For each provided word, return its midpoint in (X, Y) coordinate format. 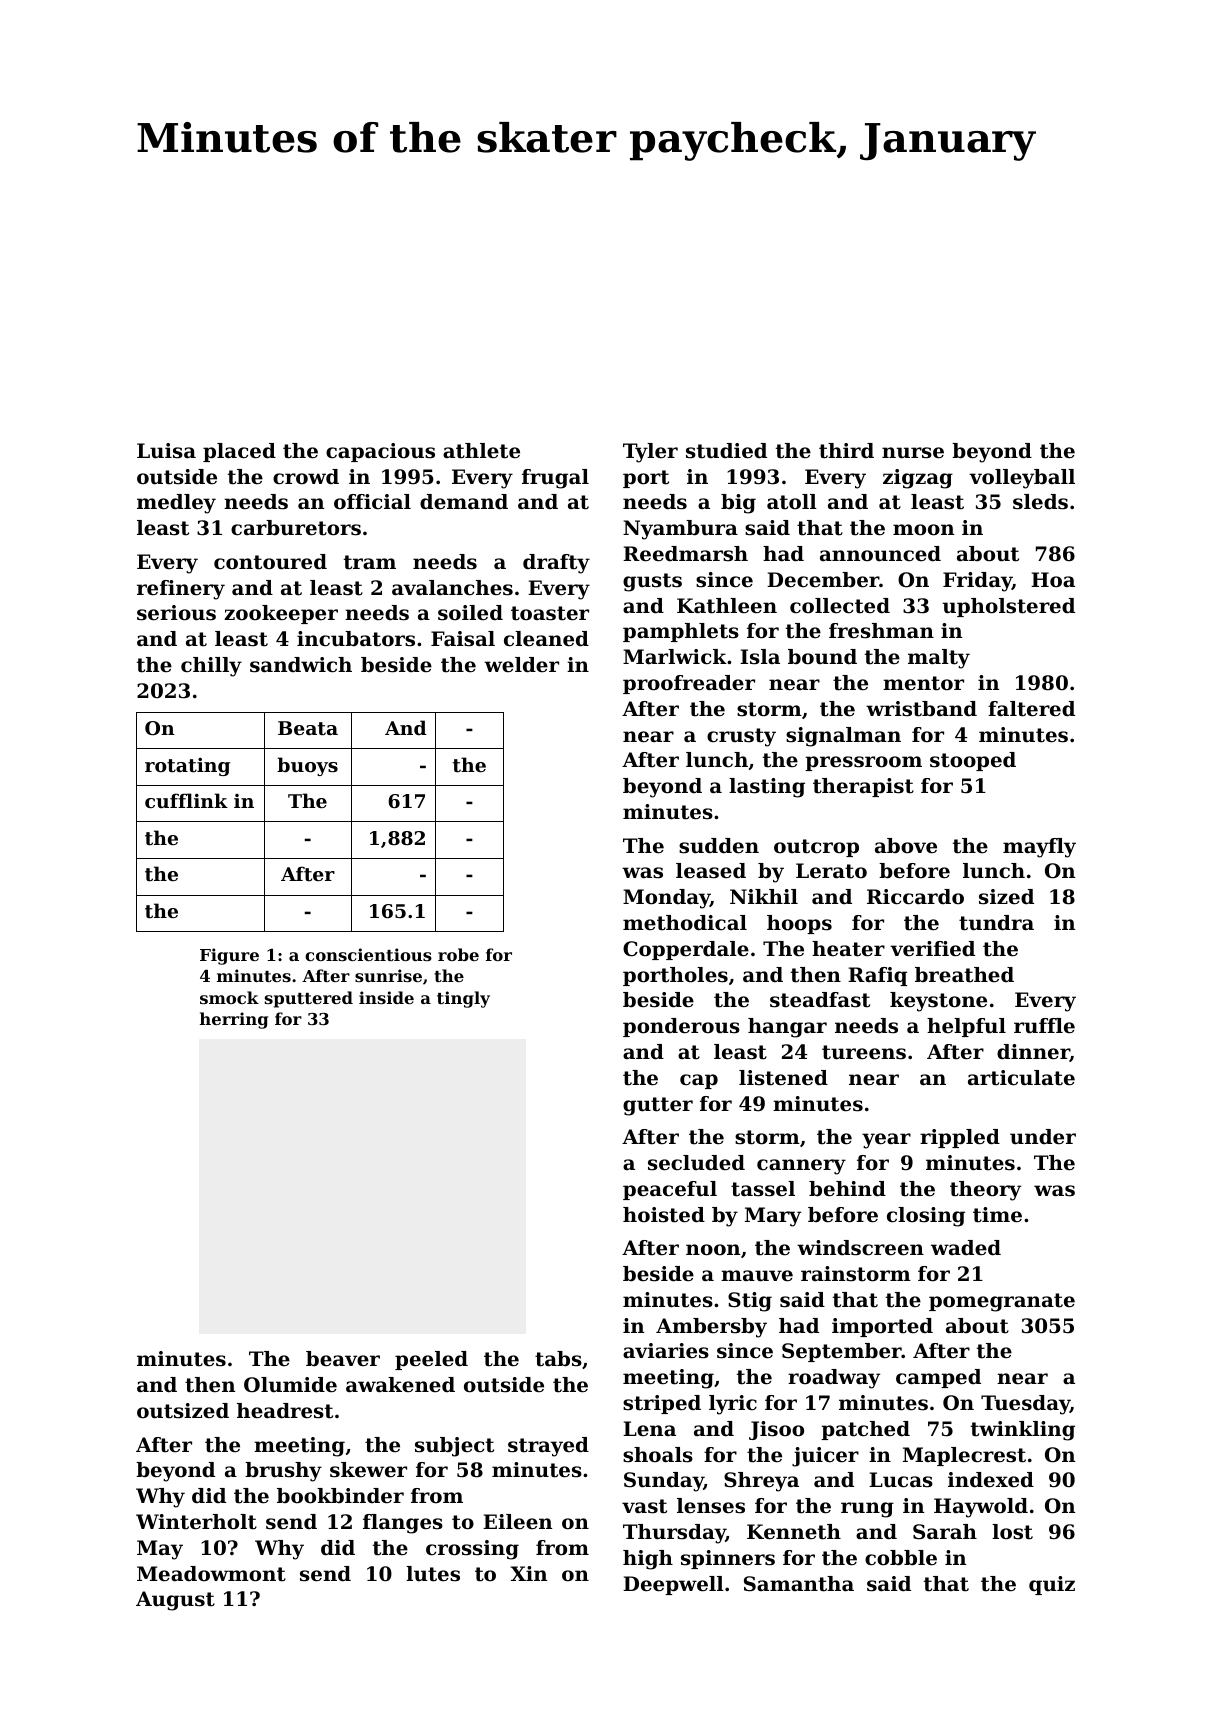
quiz (1052, 1585)
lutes (433, 1574)
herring (234, 1020)
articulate (1021, 1078)
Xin (528, 1573)
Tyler (650, 453)
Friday (977, 582)
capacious (380, 452)
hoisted (664, 1215)
